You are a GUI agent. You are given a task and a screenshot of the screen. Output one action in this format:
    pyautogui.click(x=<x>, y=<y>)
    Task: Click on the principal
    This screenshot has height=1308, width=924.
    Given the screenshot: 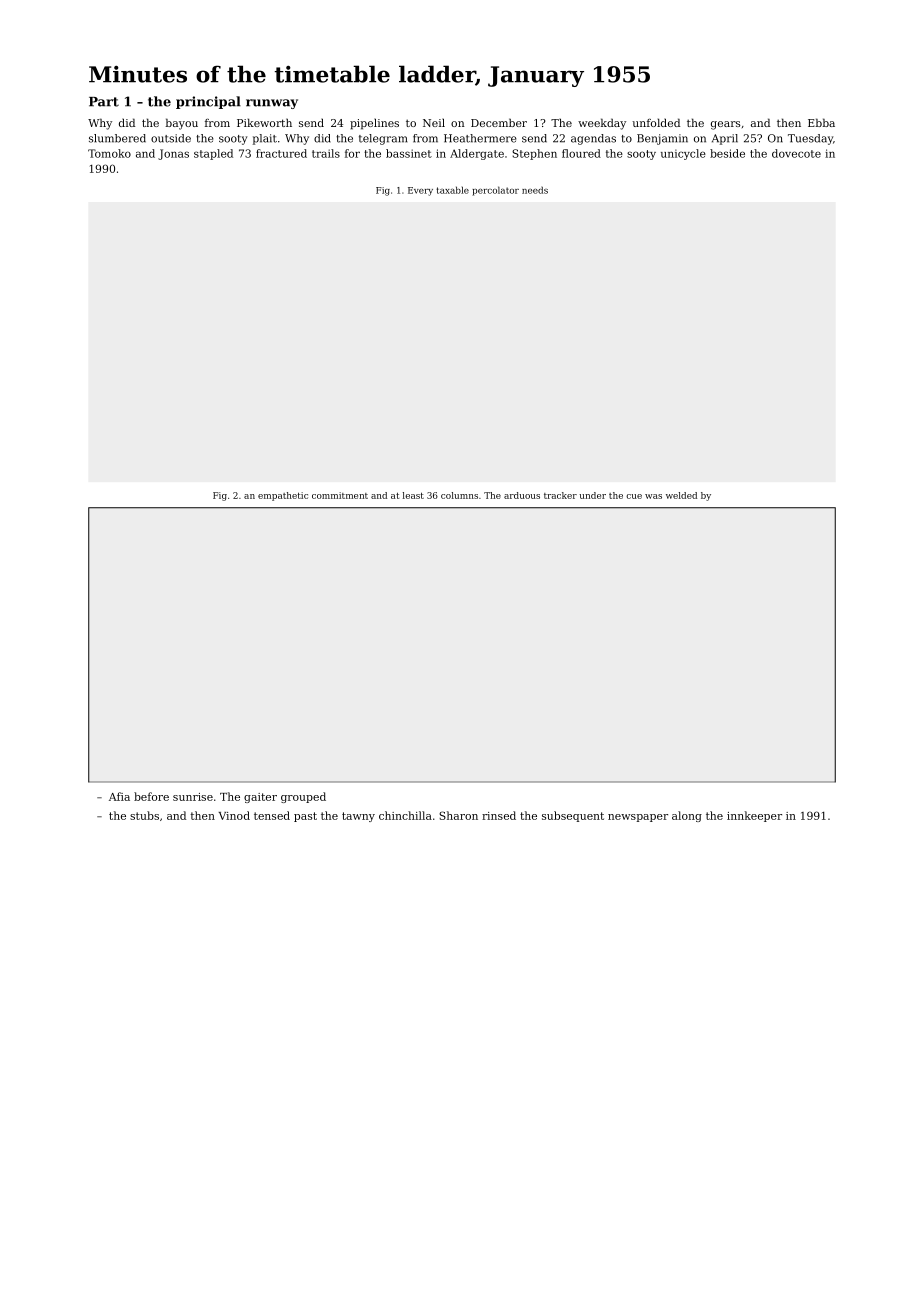 What is the action you would take?
    pyautogui.click(x=208, y=102)
